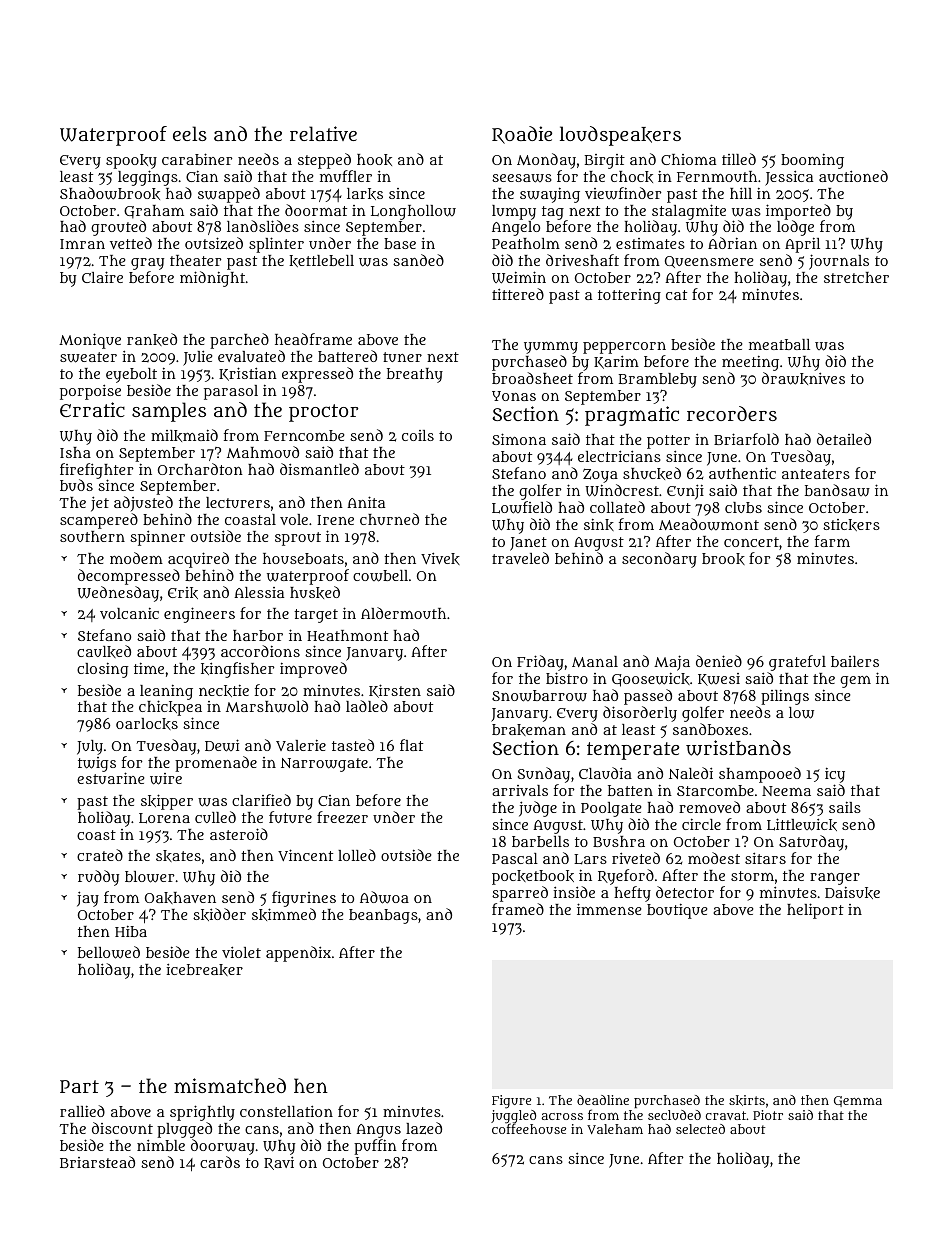  I want to click on cat, so click(676, 295).
